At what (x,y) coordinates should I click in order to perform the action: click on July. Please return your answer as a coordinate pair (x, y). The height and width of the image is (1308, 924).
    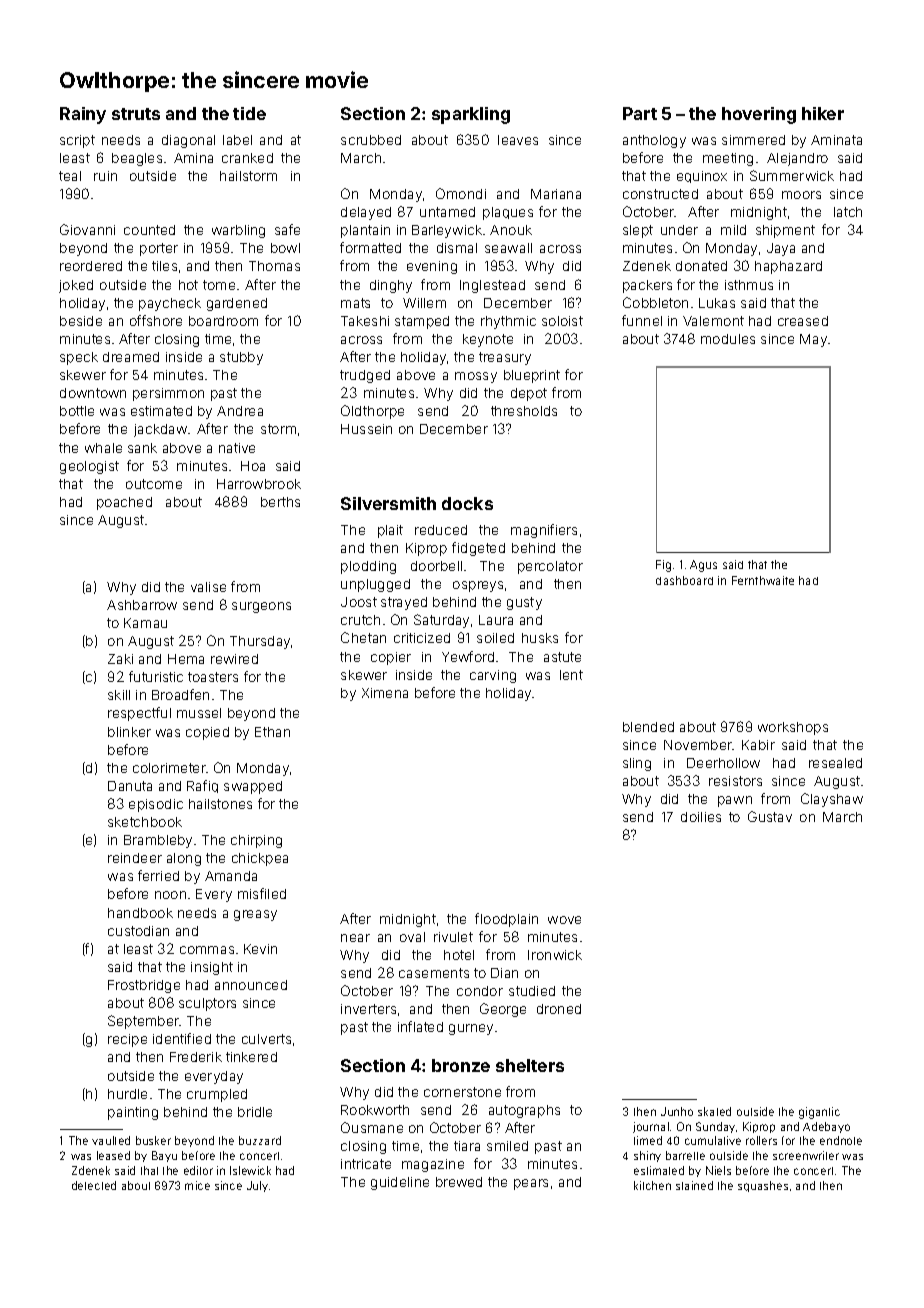
    Looking at the image, I should click on (257, 1186).
